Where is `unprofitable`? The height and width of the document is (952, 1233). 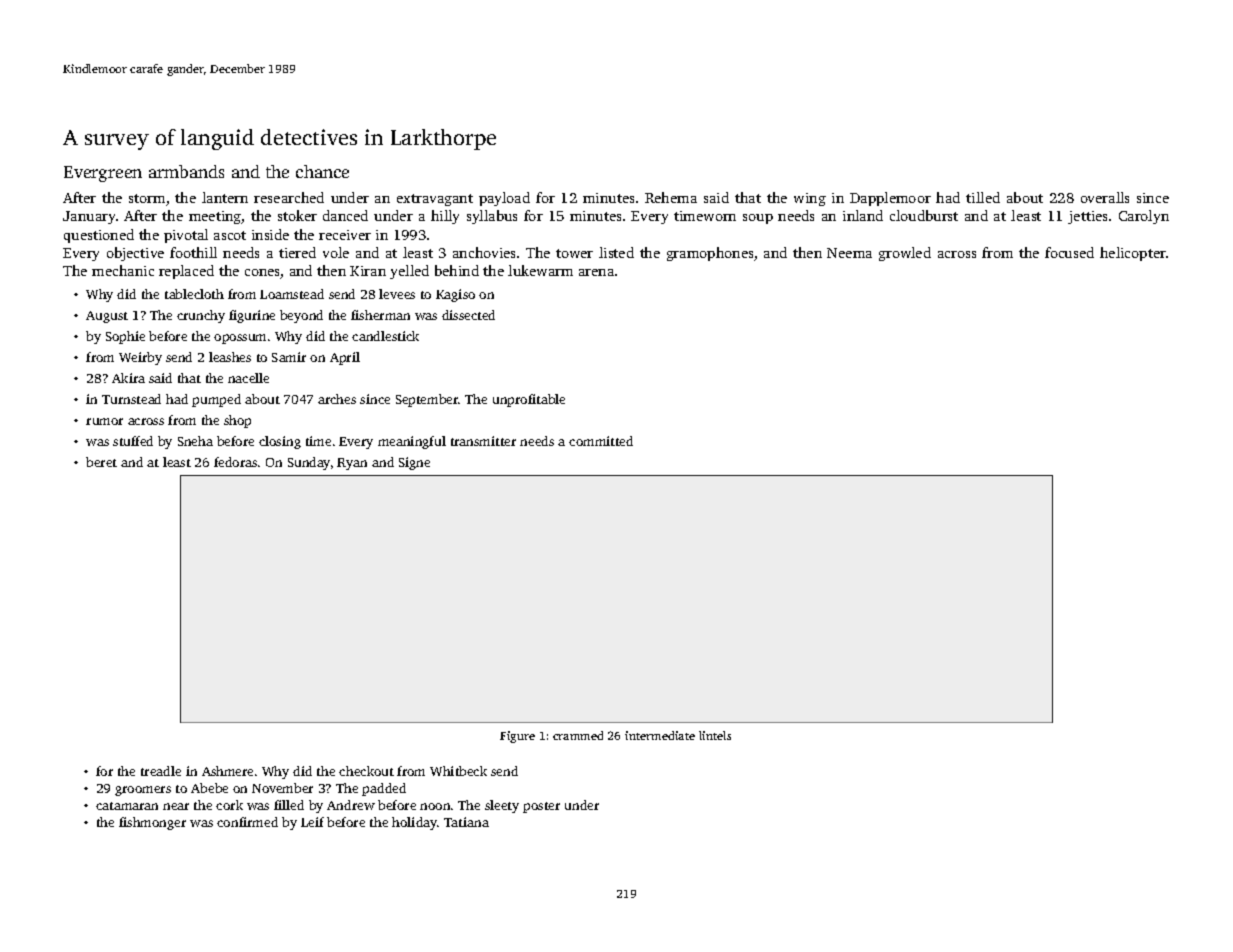 unprofitable is located at coordinates (529, 400).
